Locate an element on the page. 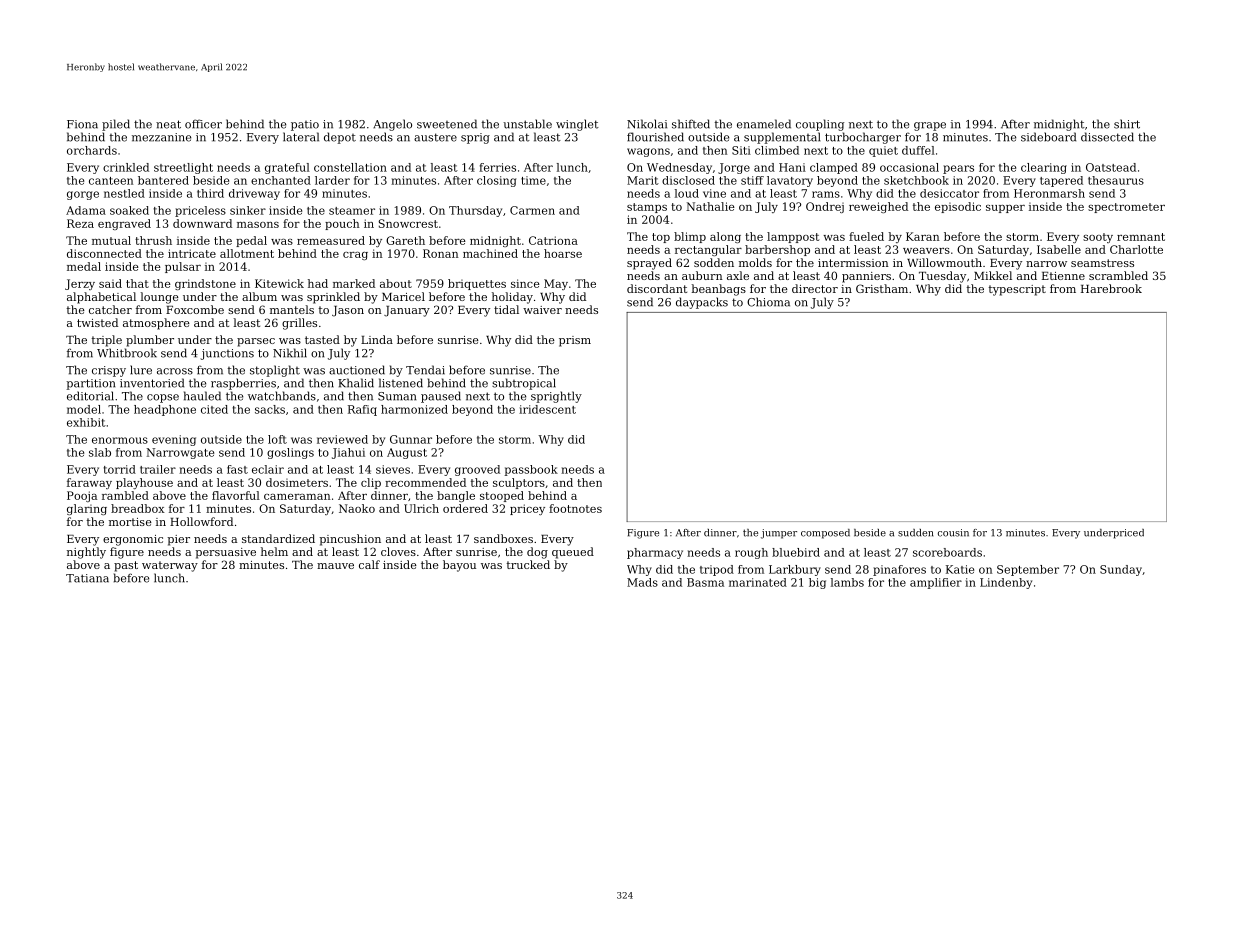  Willowmouth is located at coordinates (944, 262).
